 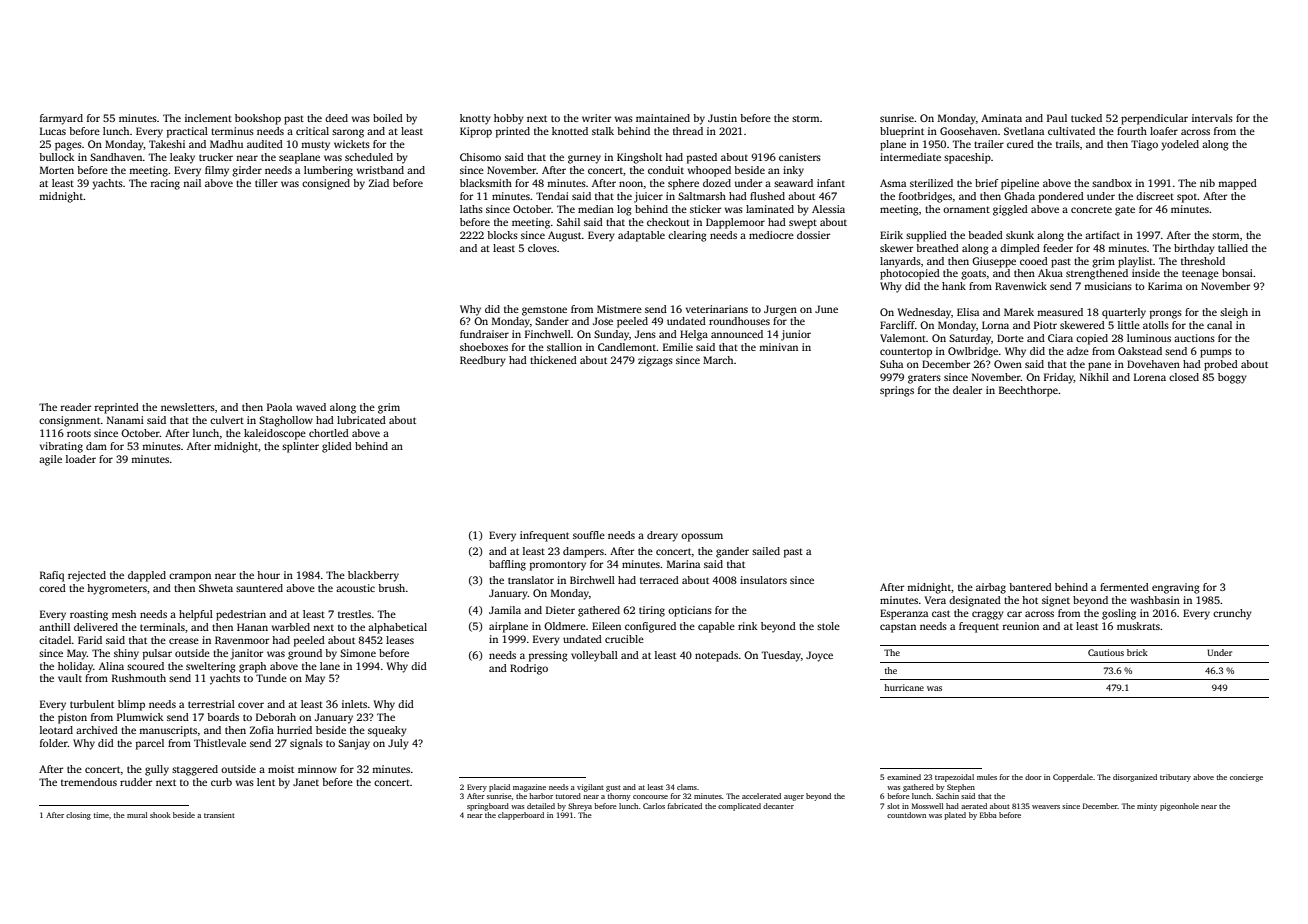 What do you see at coordinates (326, 184) in the document?
I see `consigned` at bounding box center [326, 184].
